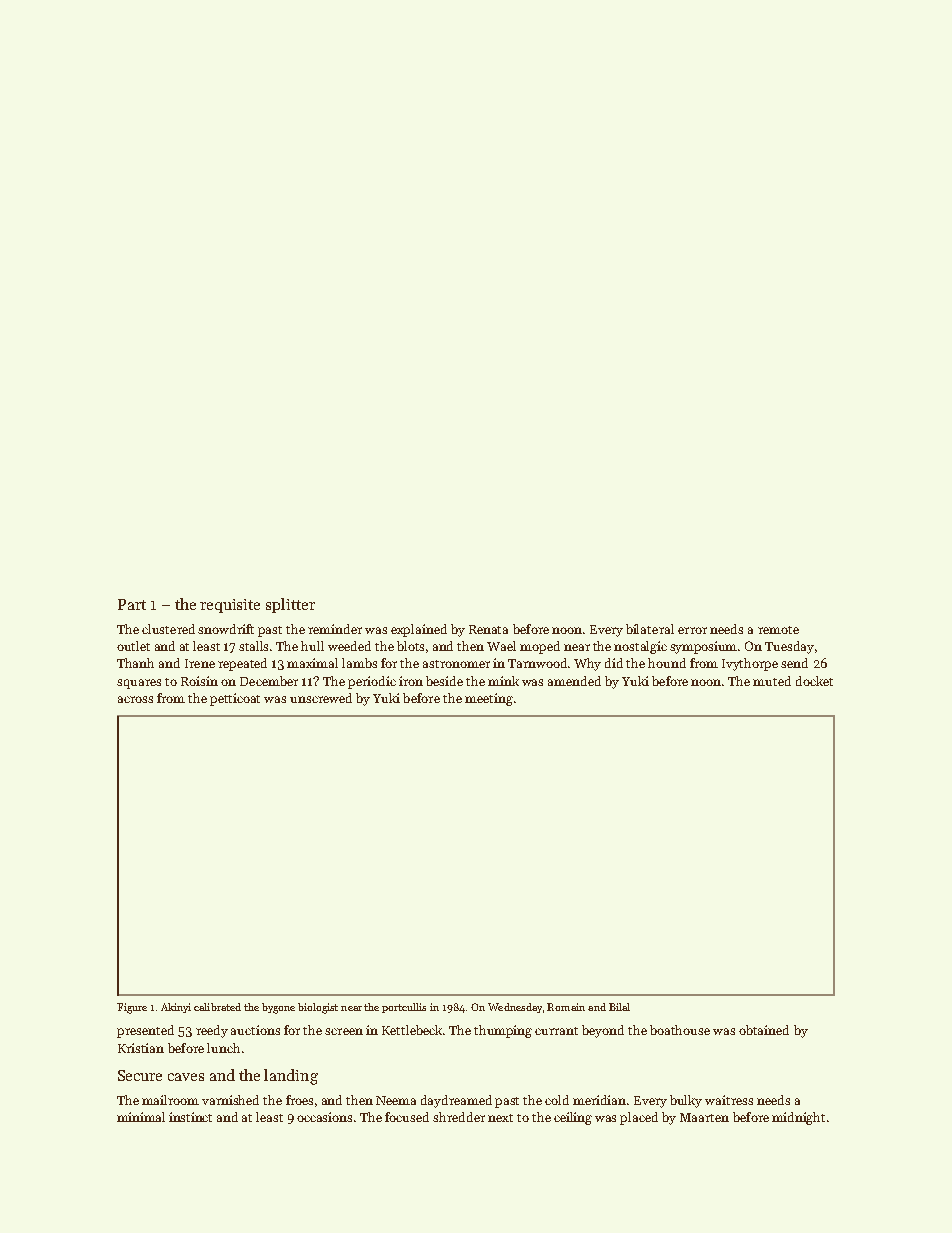 The width and height of the screenshot is (952, 1233). Describe the element at coordinates (135, 699) in the screenshot. I see `across` at that location.
